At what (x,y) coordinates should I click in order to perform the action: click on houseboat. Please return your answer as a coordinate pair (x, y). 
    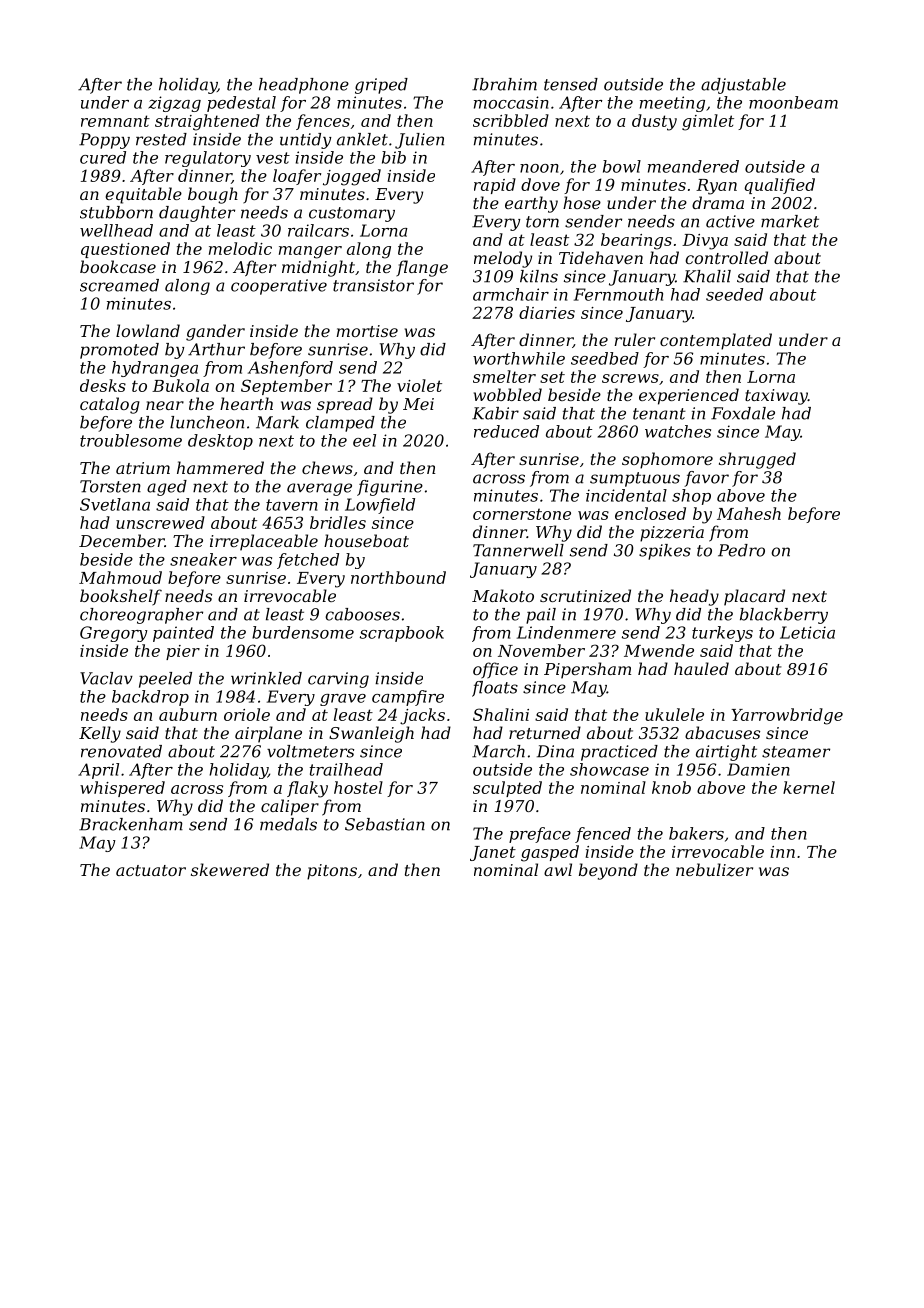
    Looking at the image, I should click on (366, 540).
